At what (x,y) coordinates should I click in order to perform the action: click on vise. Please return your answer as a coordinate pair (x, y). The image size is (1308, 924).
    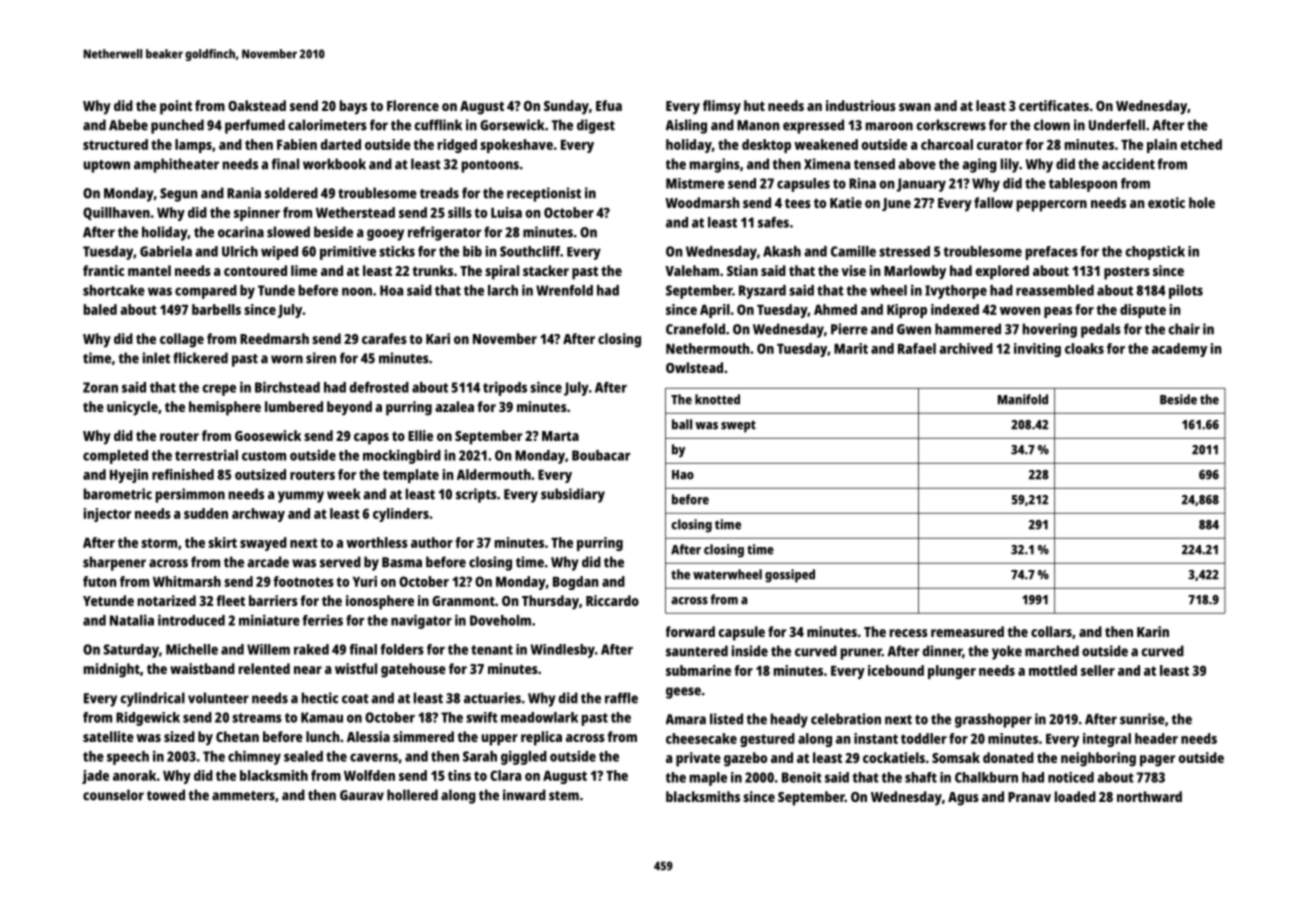
    Looking at the image, I should click on (853, 270).
